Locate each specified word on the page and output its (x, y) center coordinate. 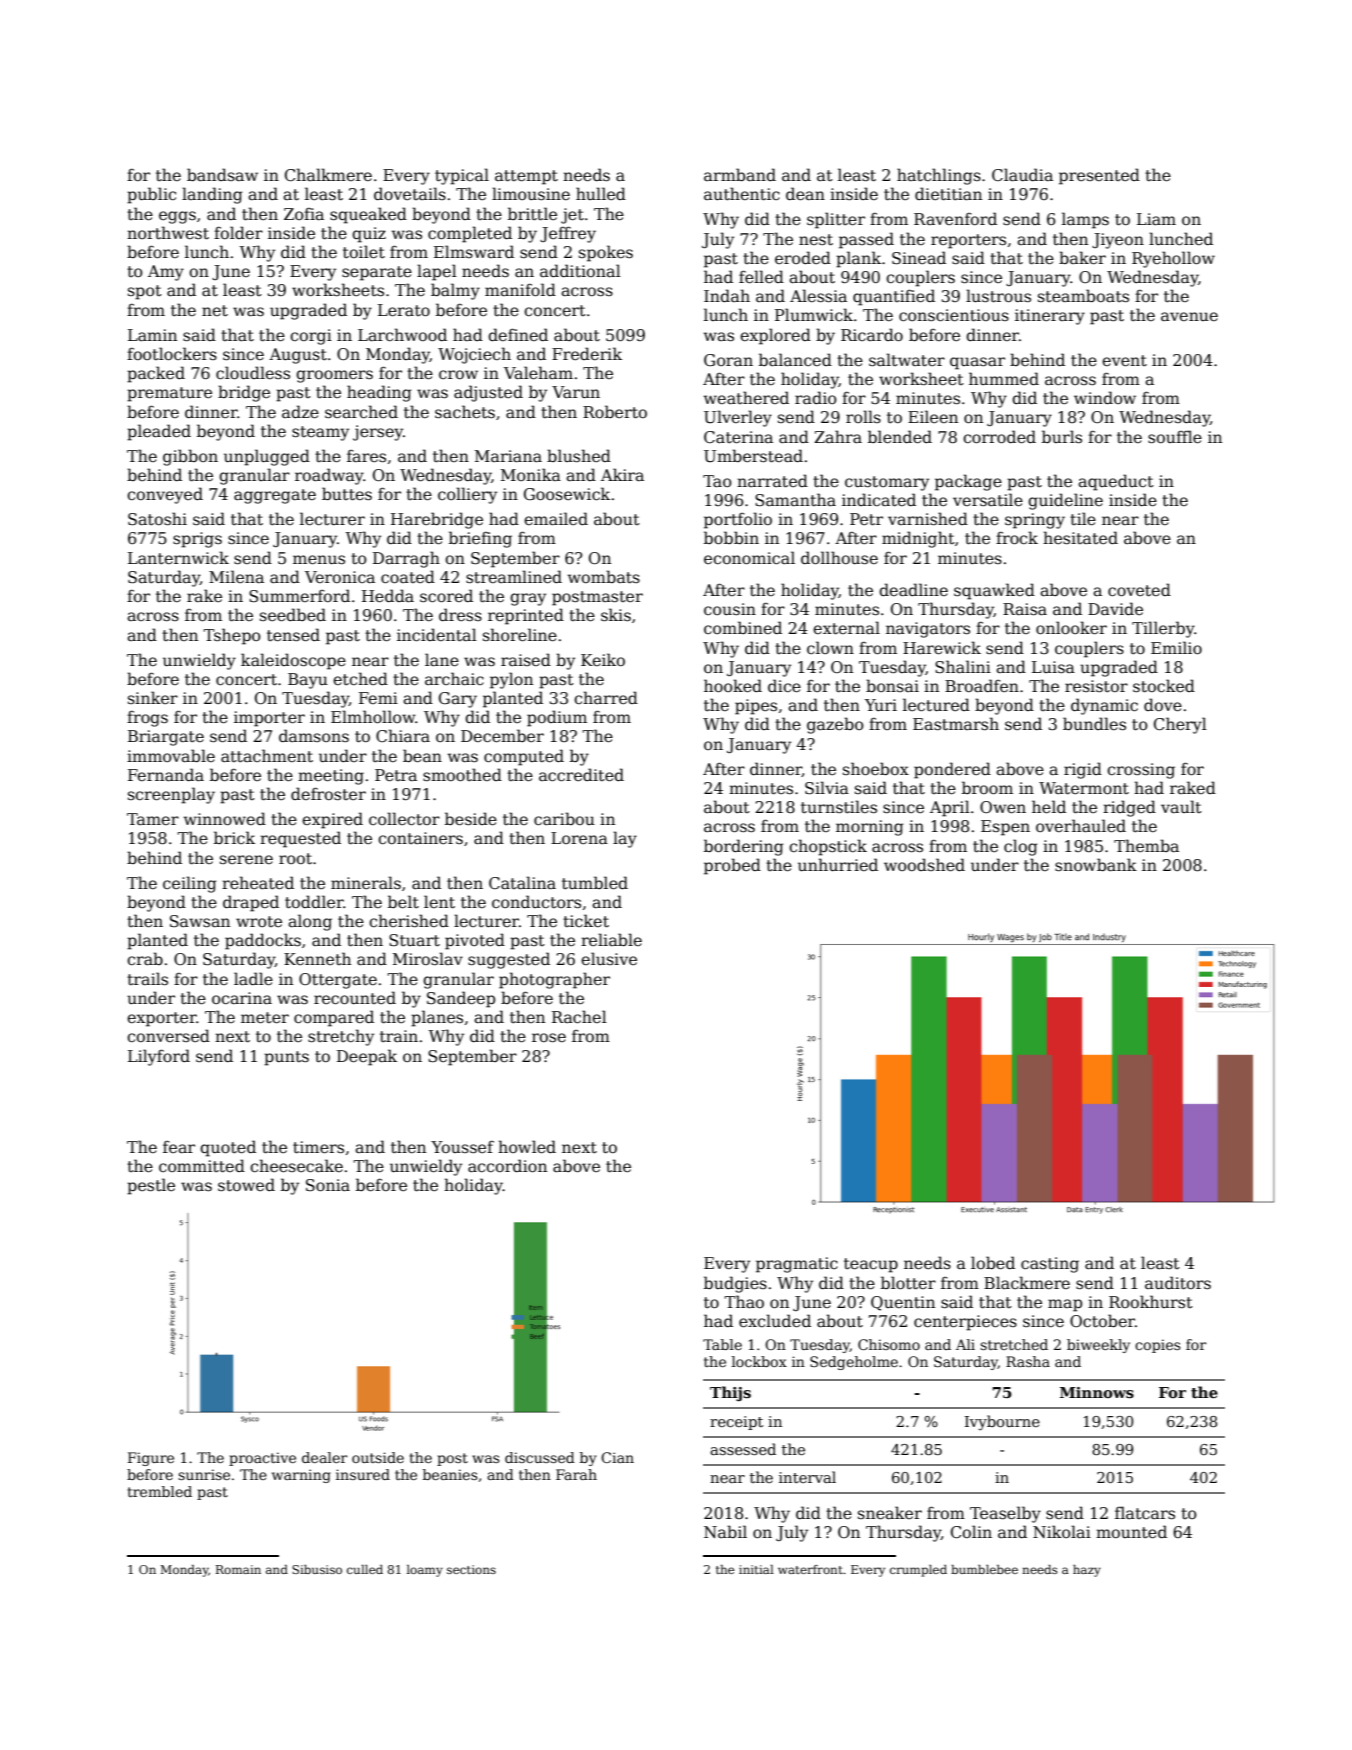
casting (1050, 1265)
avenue (1189, 316)
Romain (238, 1569)
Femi (378, 698)
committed (202, 1165)
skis (616, 615)
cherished (409, 920)
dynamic (1104, 706)
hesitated (1080, 537)
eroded (803, 257)
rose (549, 1037)
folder (238, 232)
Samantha (795, 500)
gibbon (190, 457)
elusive (609, 958)
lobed (993, 1263)
